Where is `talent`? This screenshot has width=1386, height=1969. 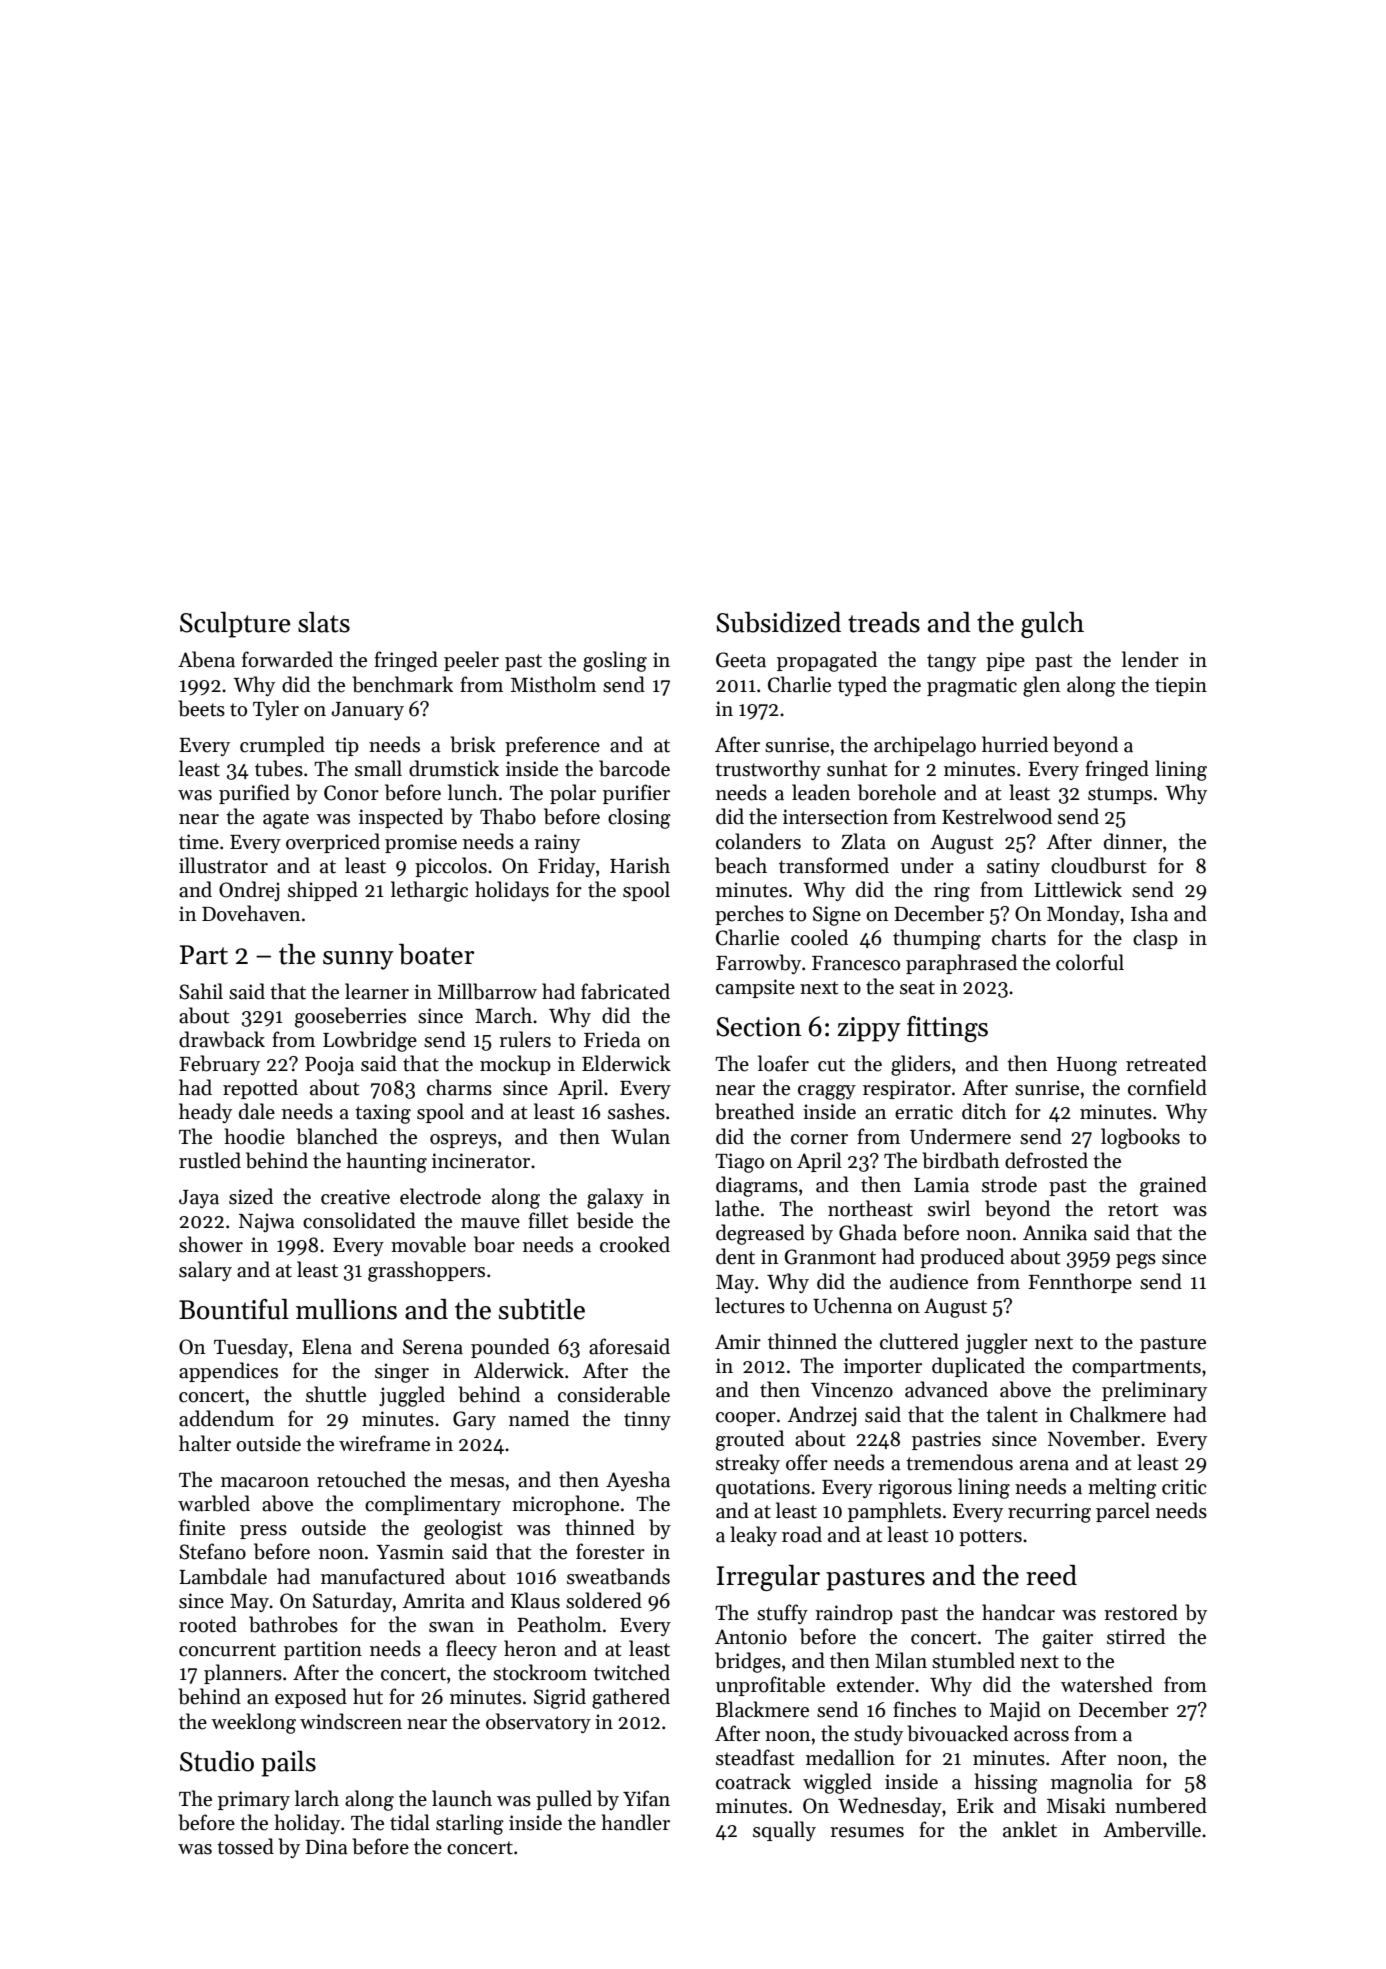
talent is located at coordinates (1012, 1414).
